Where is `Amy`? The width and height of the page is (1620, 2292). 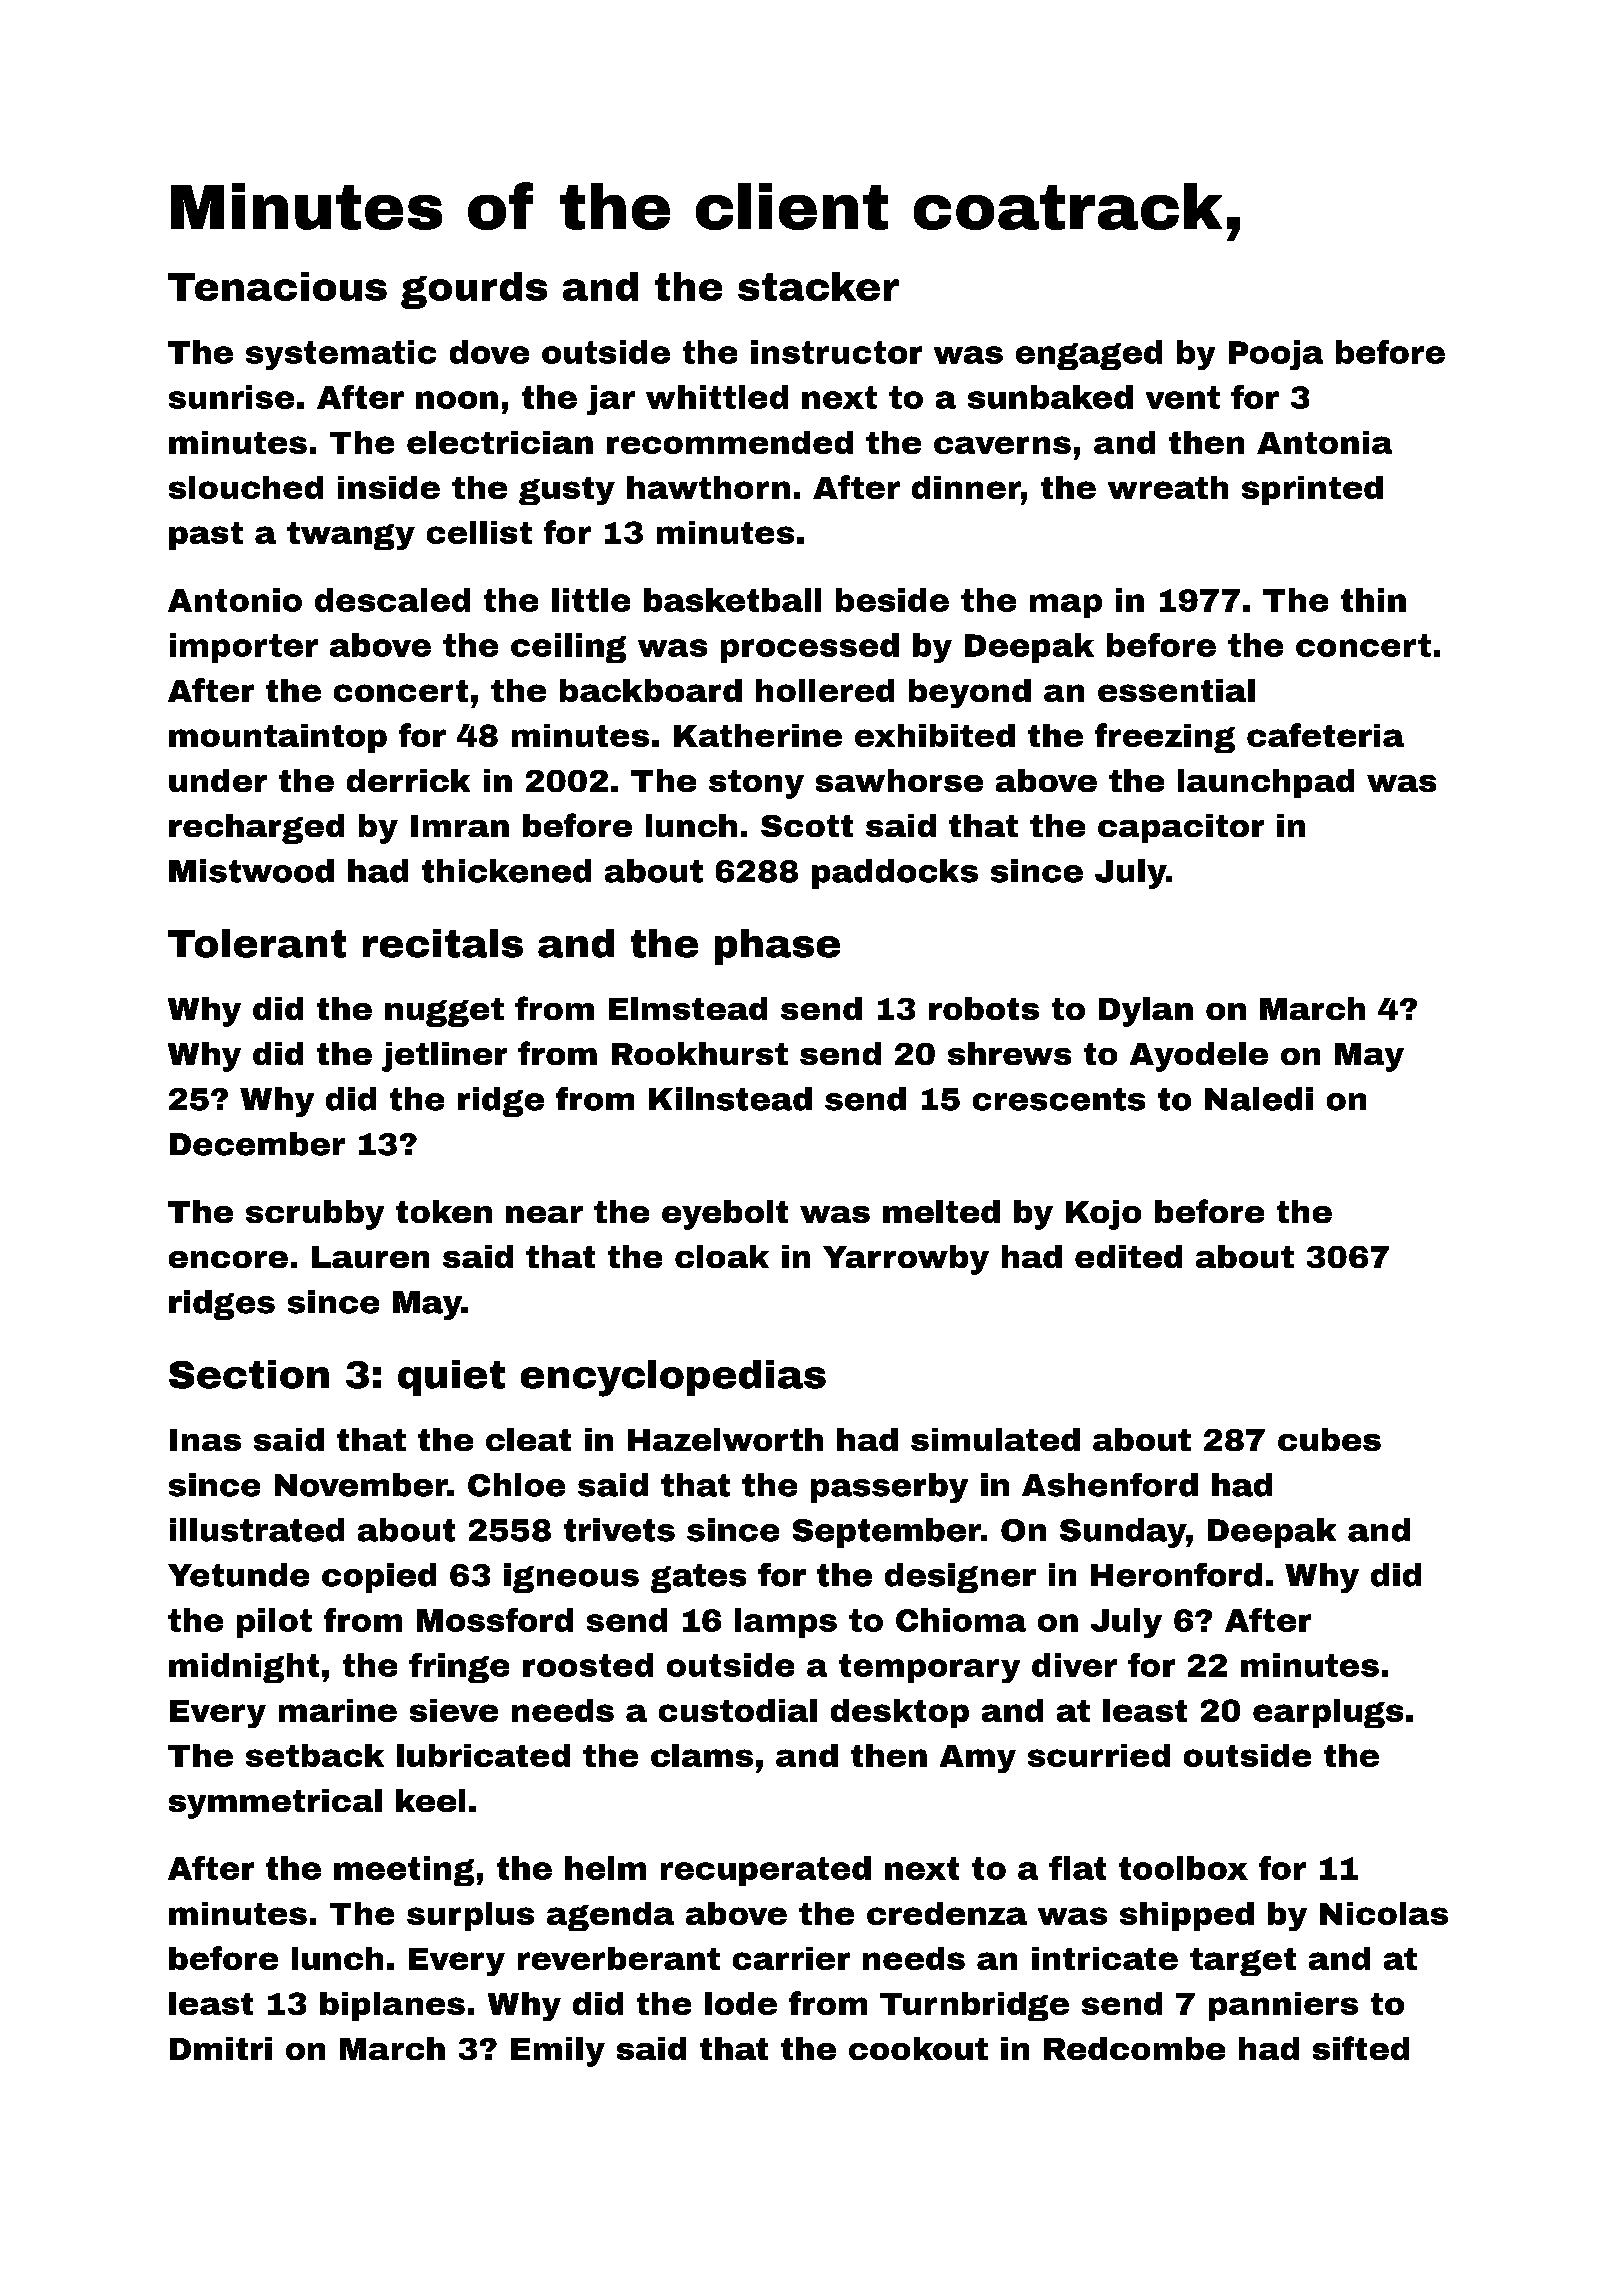 Amy is located at coordinates (978, 1759).
